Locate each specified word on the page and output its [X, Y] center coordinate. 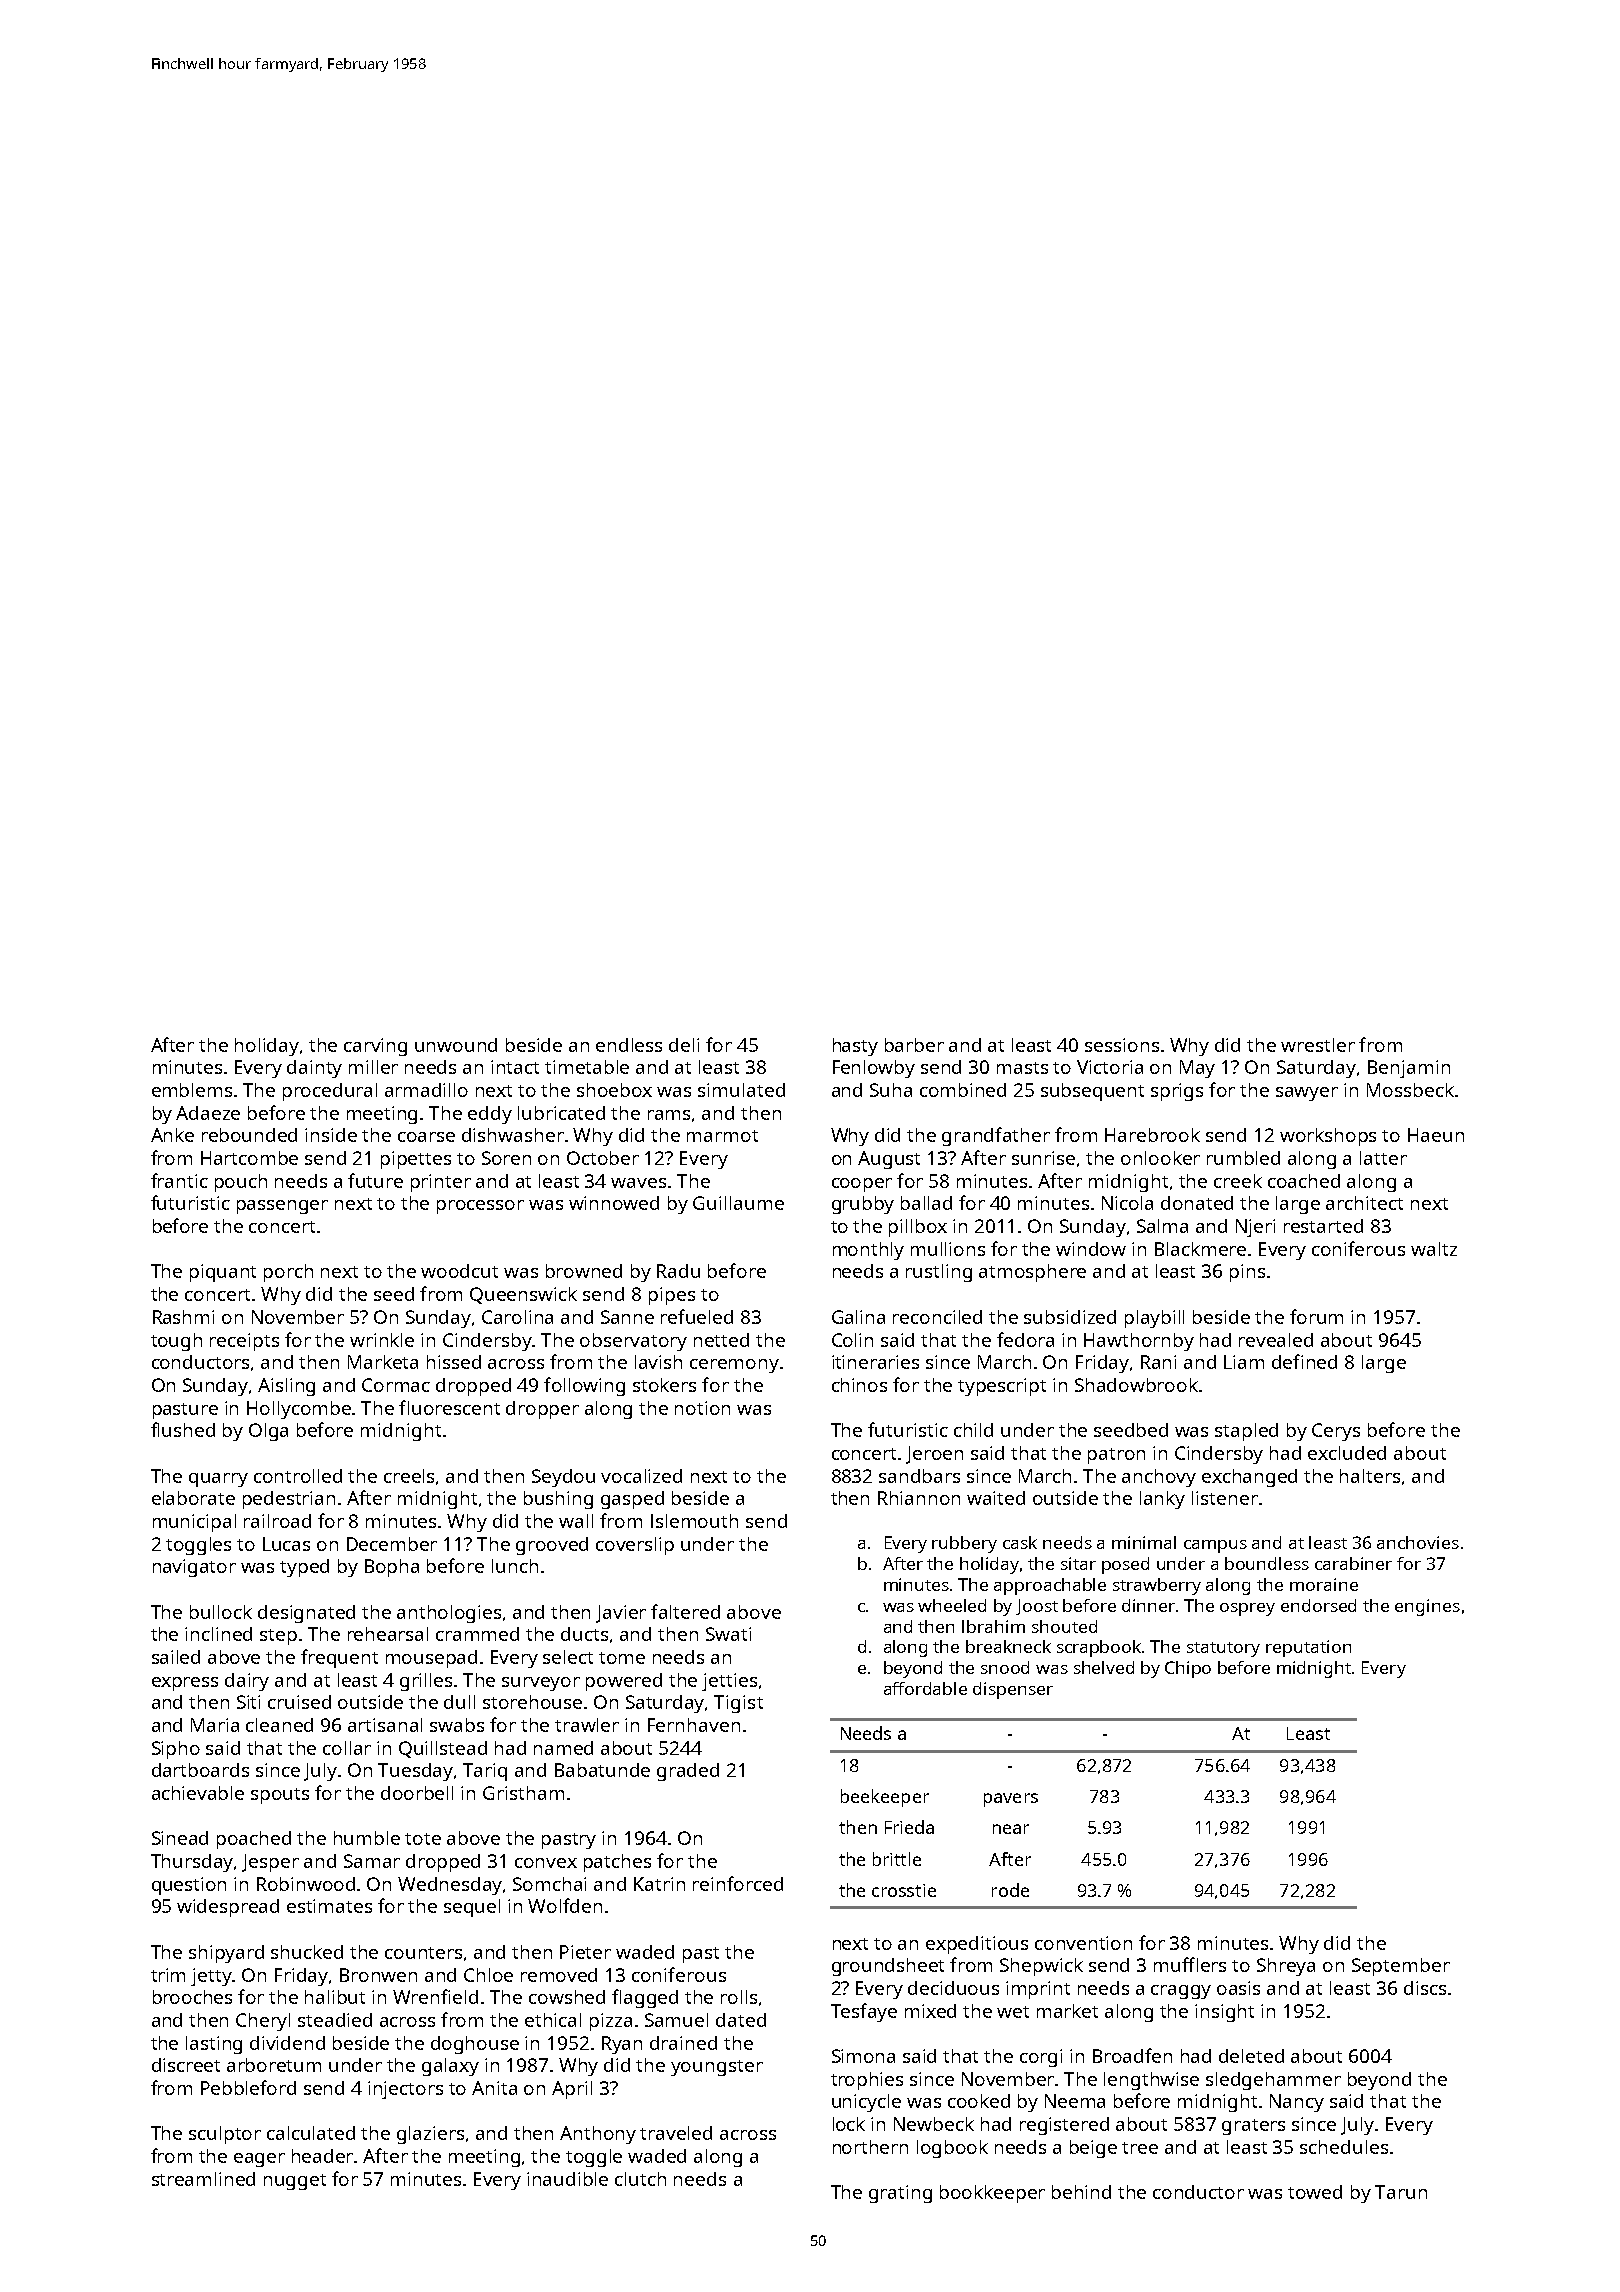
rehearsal [388, 1634]
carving [375, 1047]
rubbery [964, 1544]
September [1401, 1967]
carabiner [1353, 1563]
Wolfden [565, 1905]
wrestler [1318, 1045]
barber [914, 1045]
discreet [186, 2065]
